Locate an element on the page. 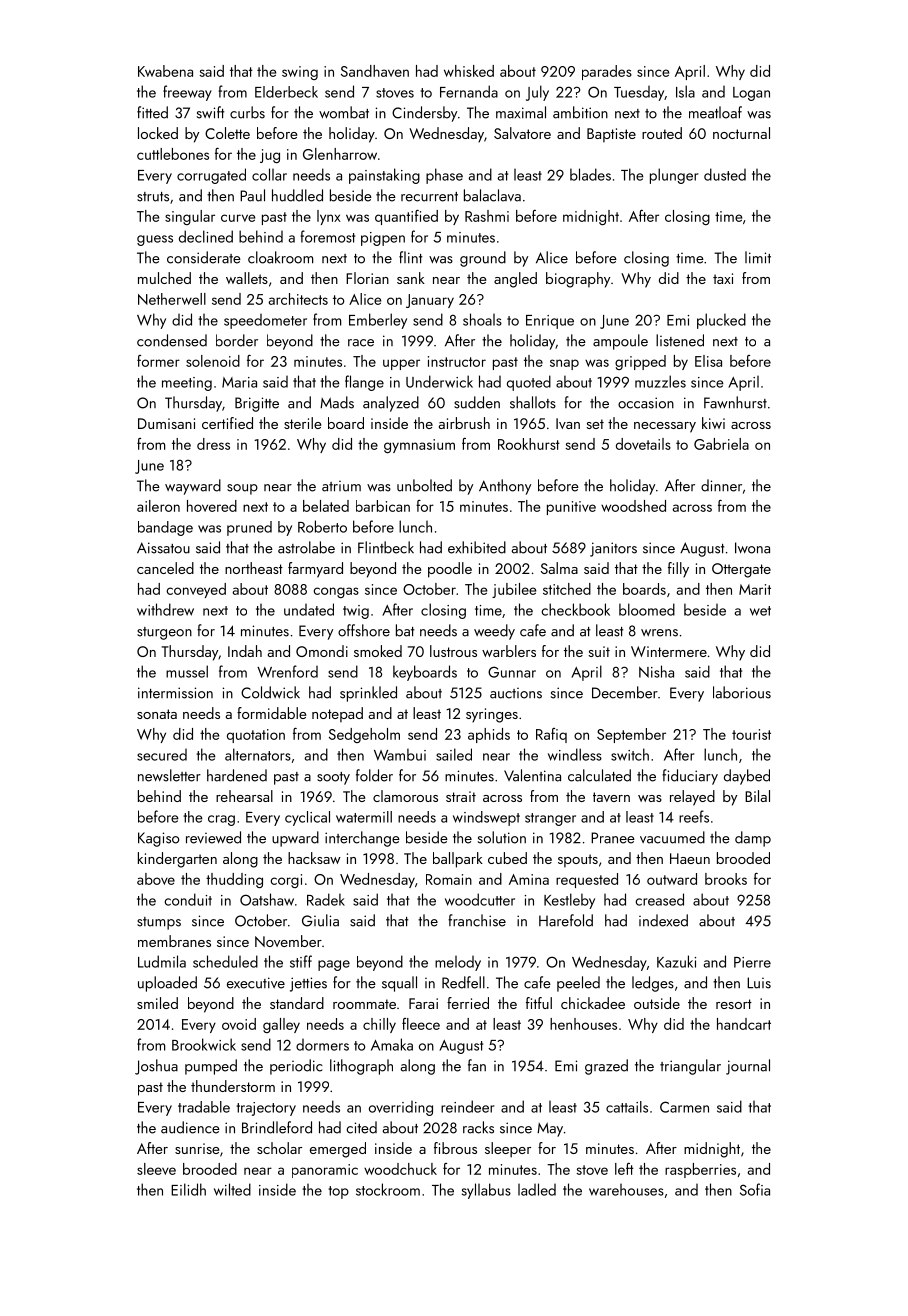 The width and height of the document is (908, 1316). Netherwell is located at coordinates (172, 299).
